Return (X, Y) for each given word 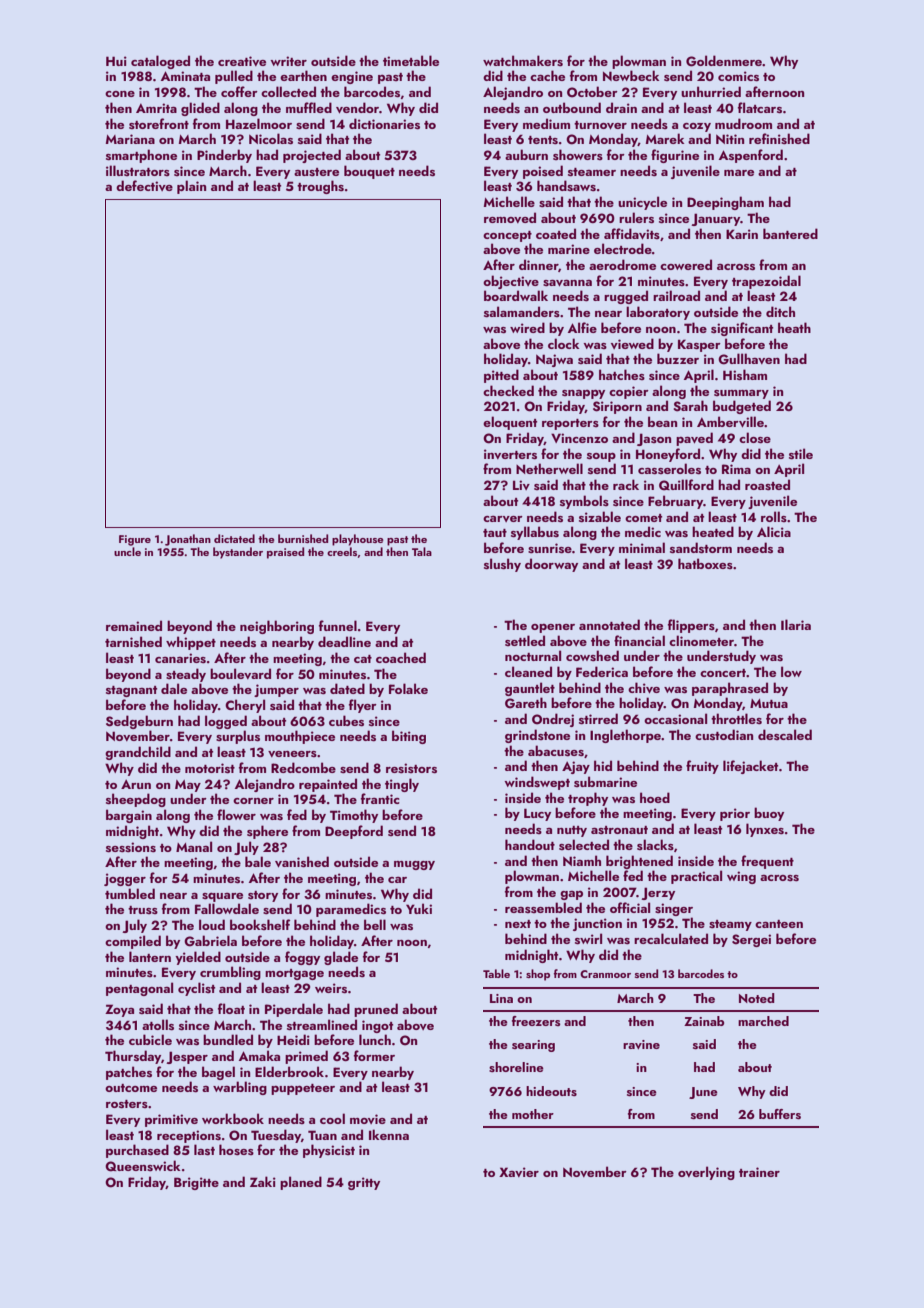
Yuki (419, 908)
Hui (116, 61)
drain (621, 107)
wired (527, 327)
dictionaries (384, 124)
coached (401, 657)
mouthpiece (300, 737)
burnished (303, 538)
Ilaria (796, 624)
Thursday (133, 1057)
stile (801, 454)
